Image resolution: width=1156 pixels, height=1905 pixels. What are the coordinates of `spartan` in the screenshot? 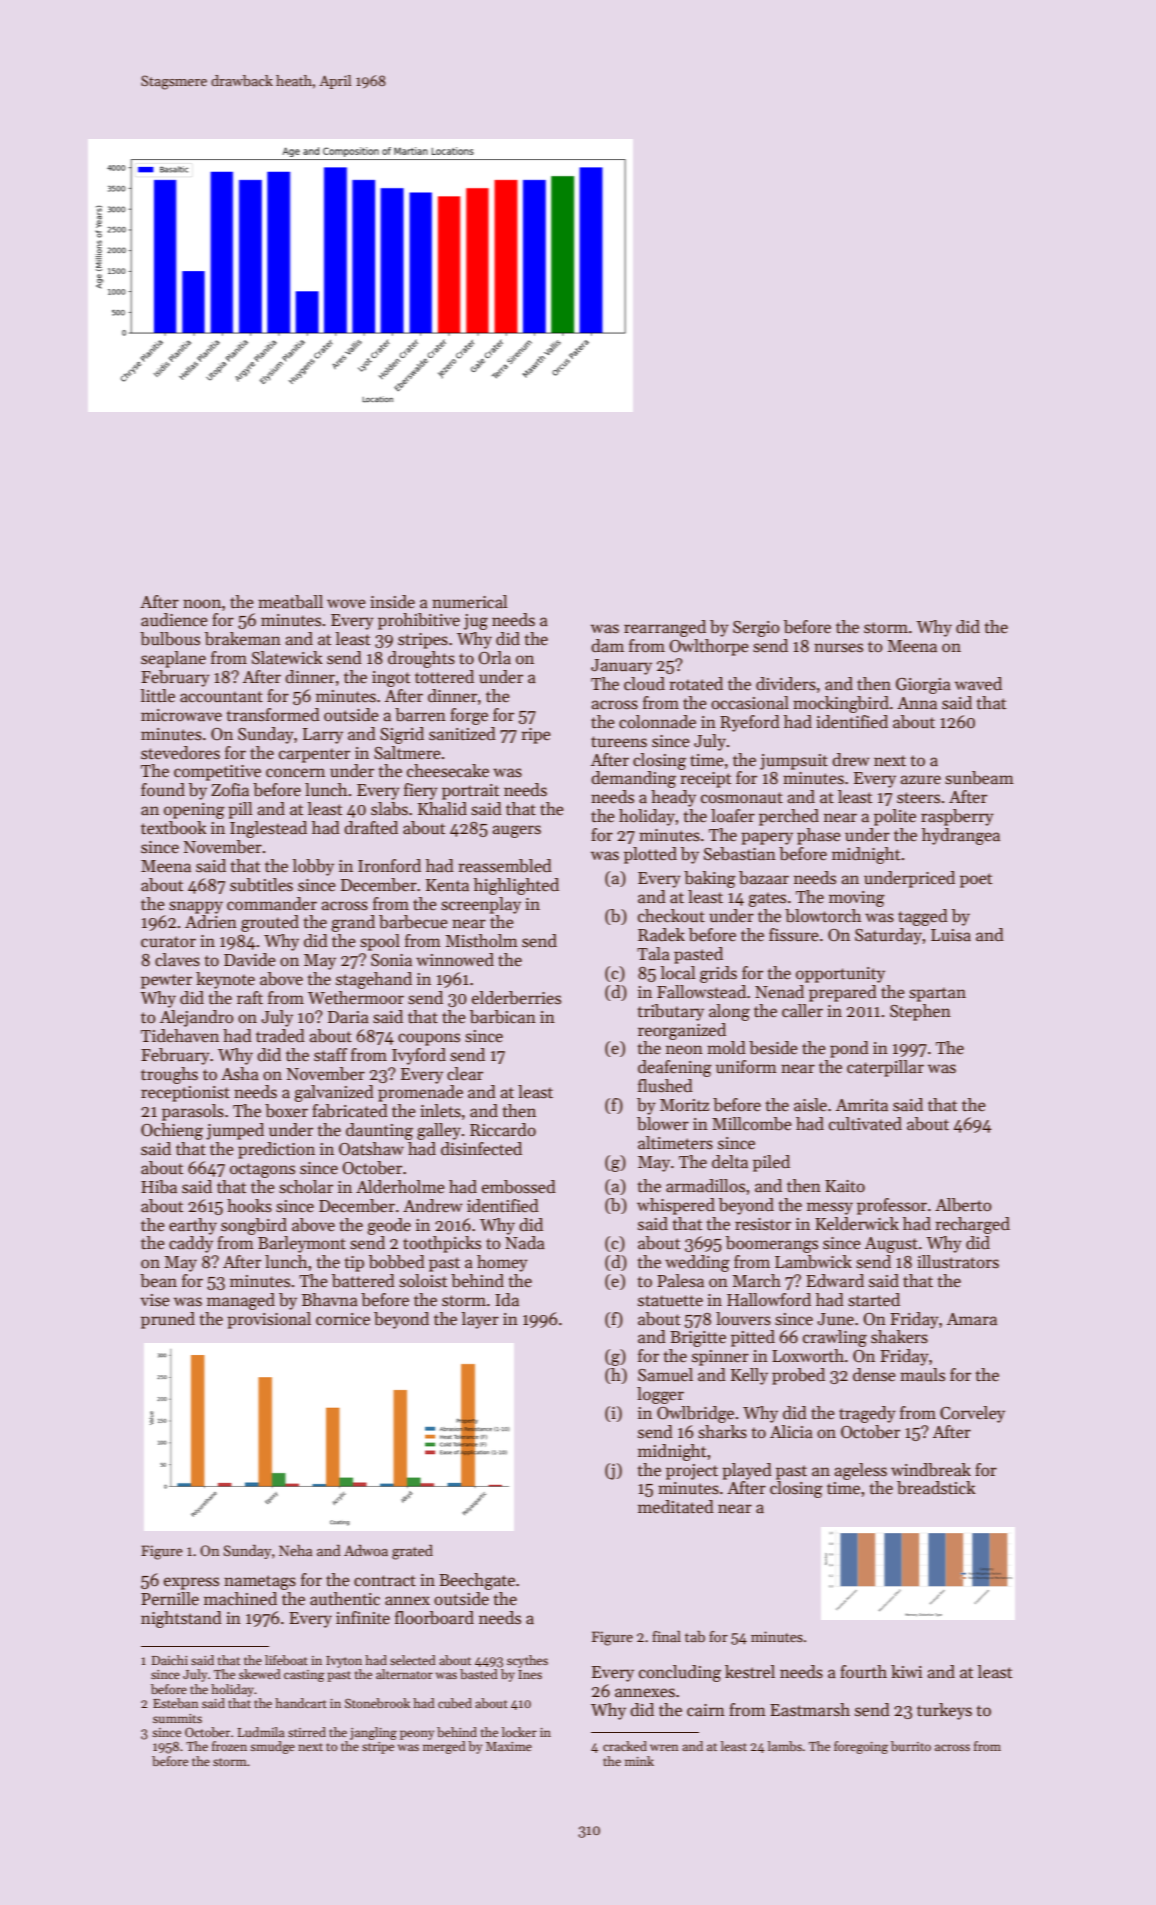 It's located at (937, 994).
